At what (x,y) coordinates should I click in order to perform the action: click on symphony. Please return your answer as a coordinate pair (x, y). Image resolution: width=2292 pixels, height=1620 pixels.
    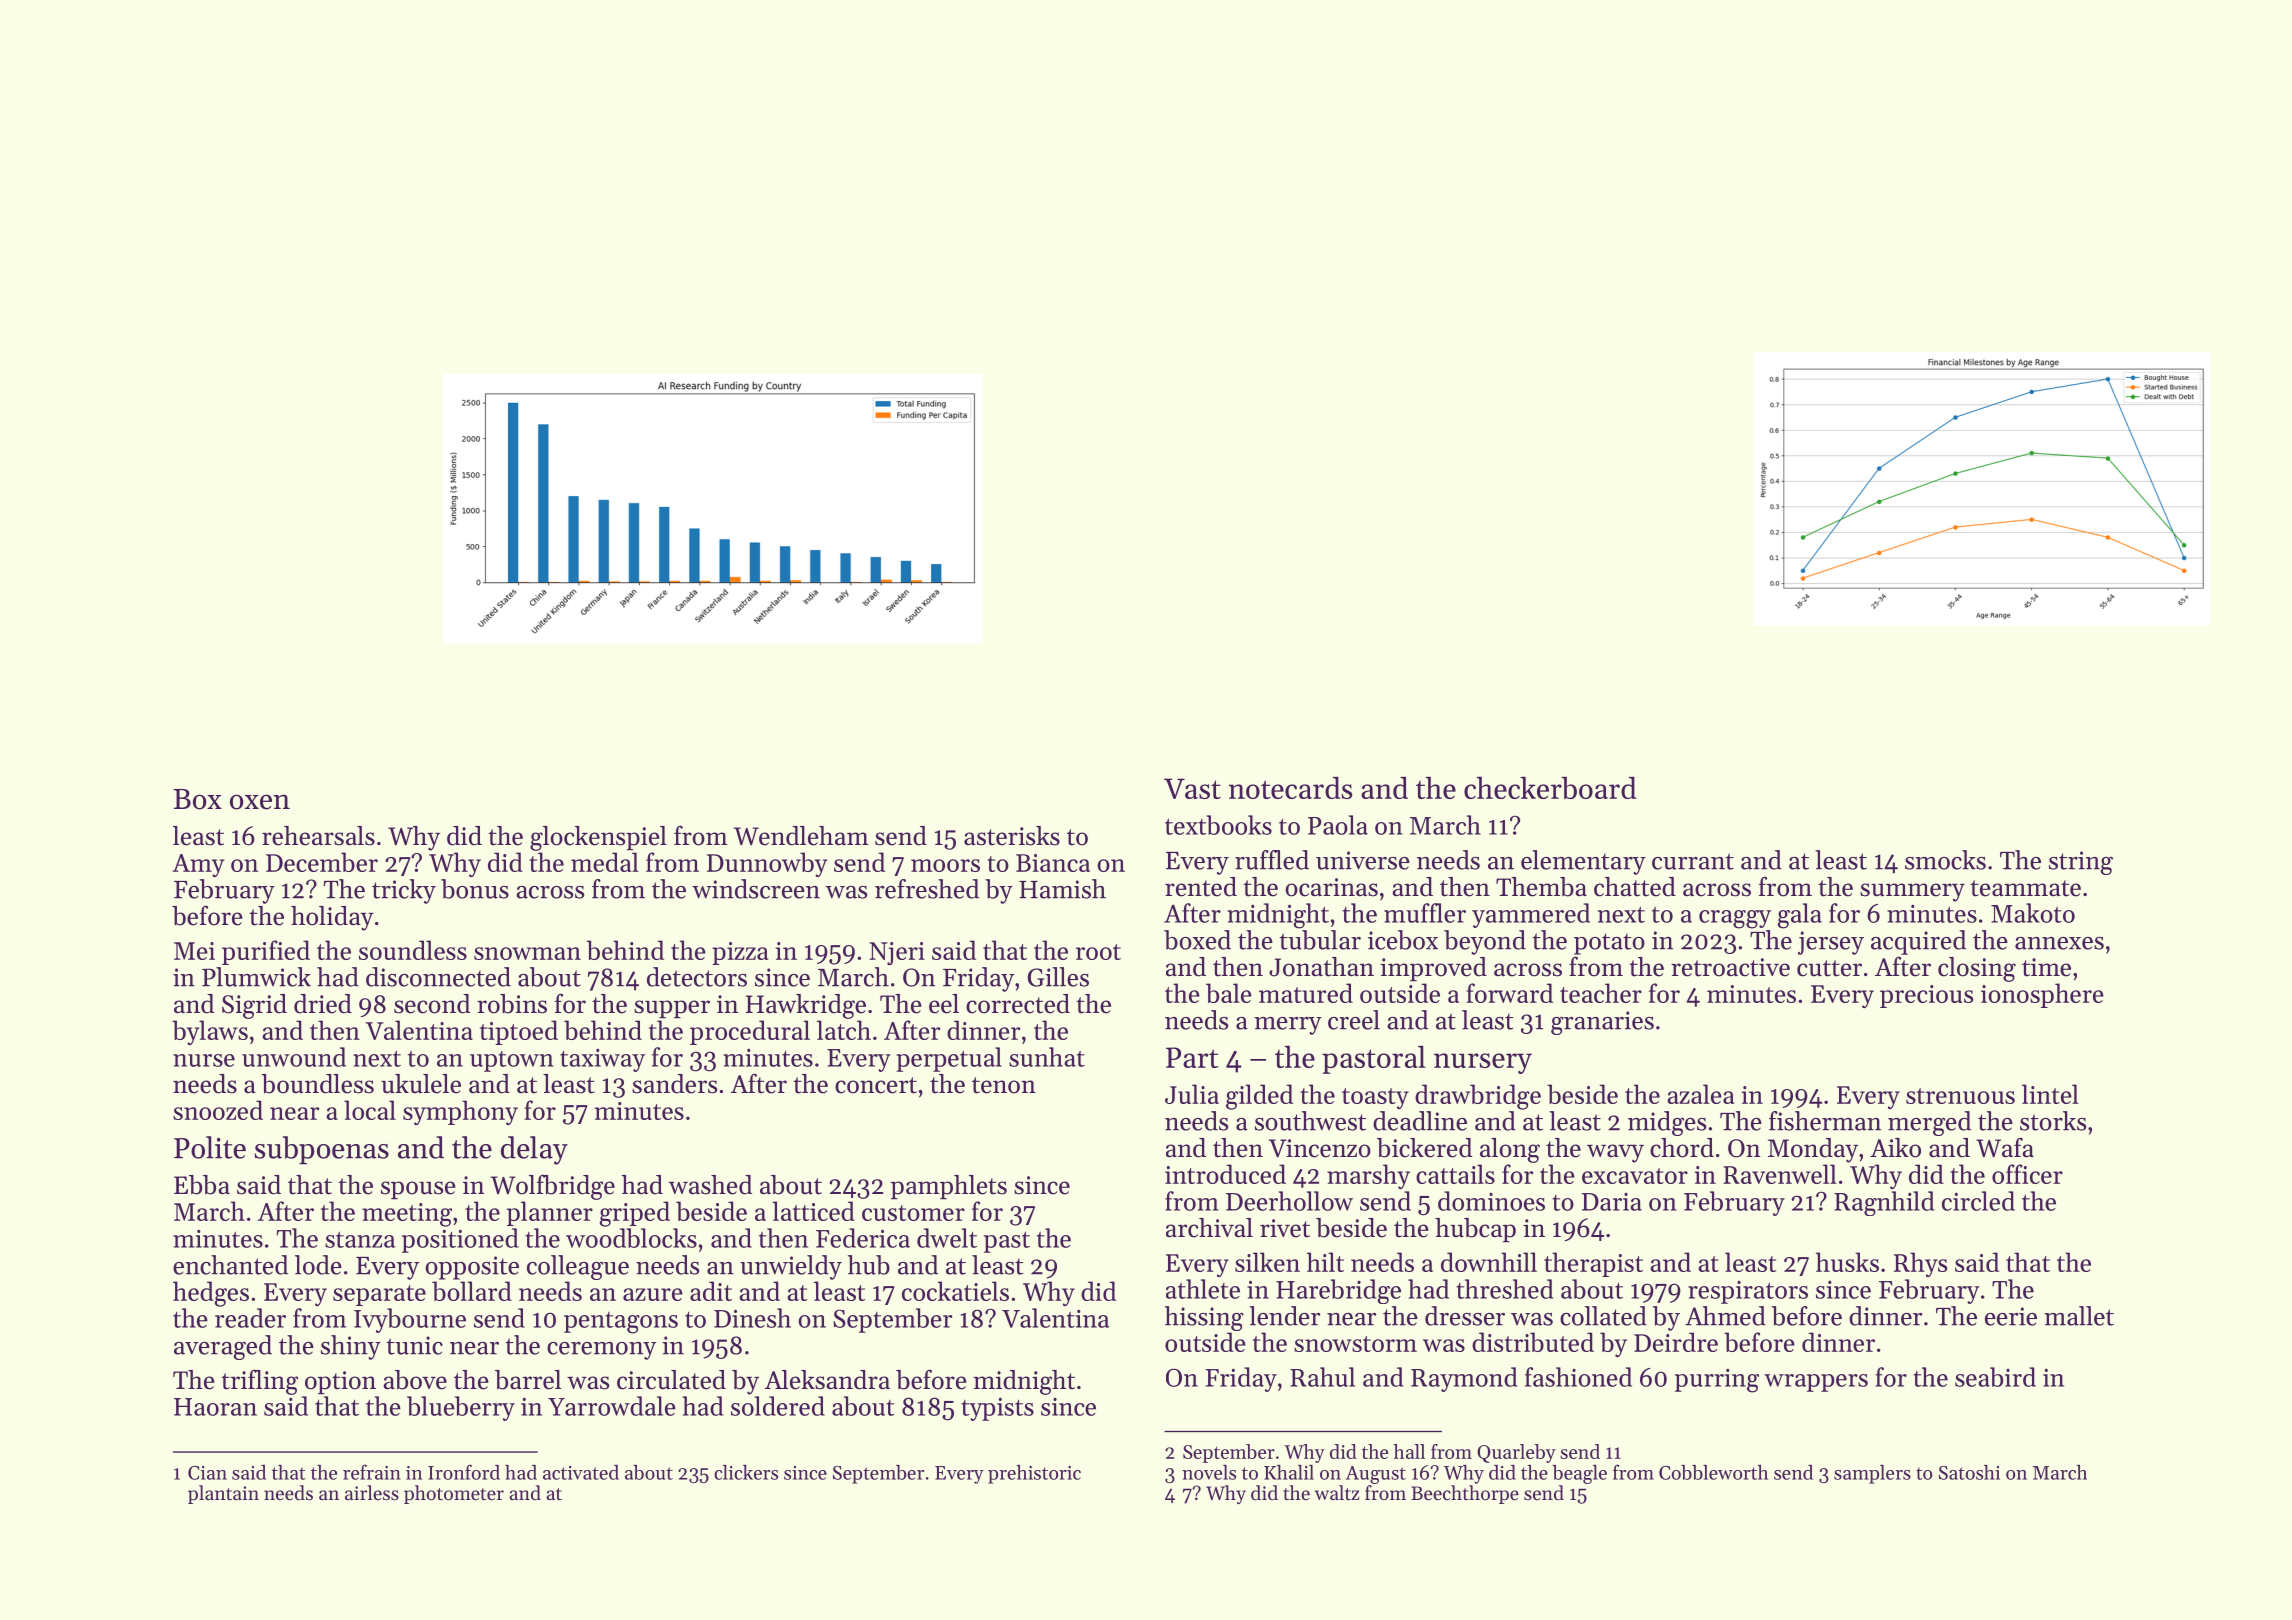
    Looking at the image, I should click on (460, 1112).
